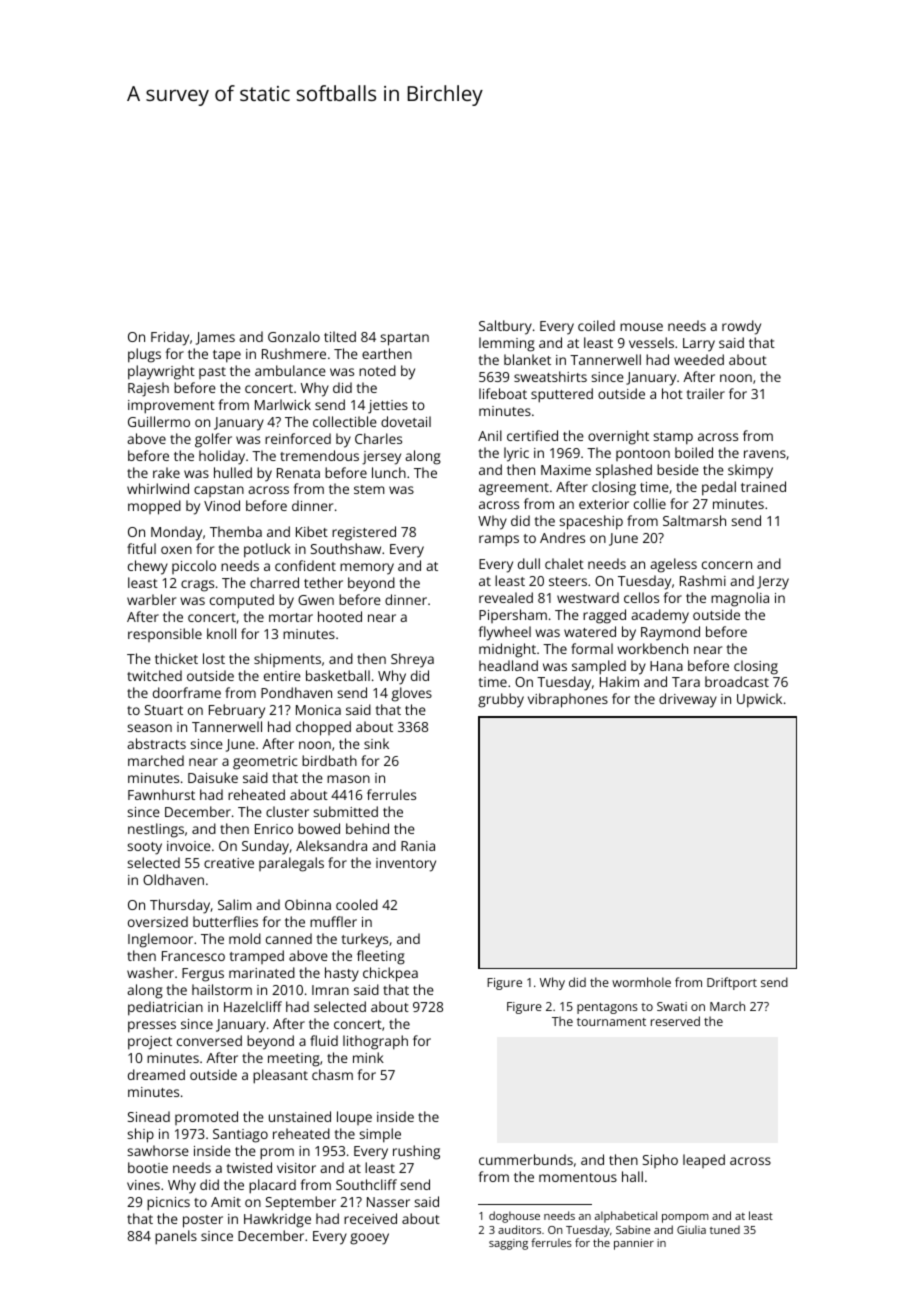 This screenshot has height=1314, width=924. What do you see at coordinates (176, 1237) in the screenshot?
I see `panels` at bounding box center [176, 1237].
